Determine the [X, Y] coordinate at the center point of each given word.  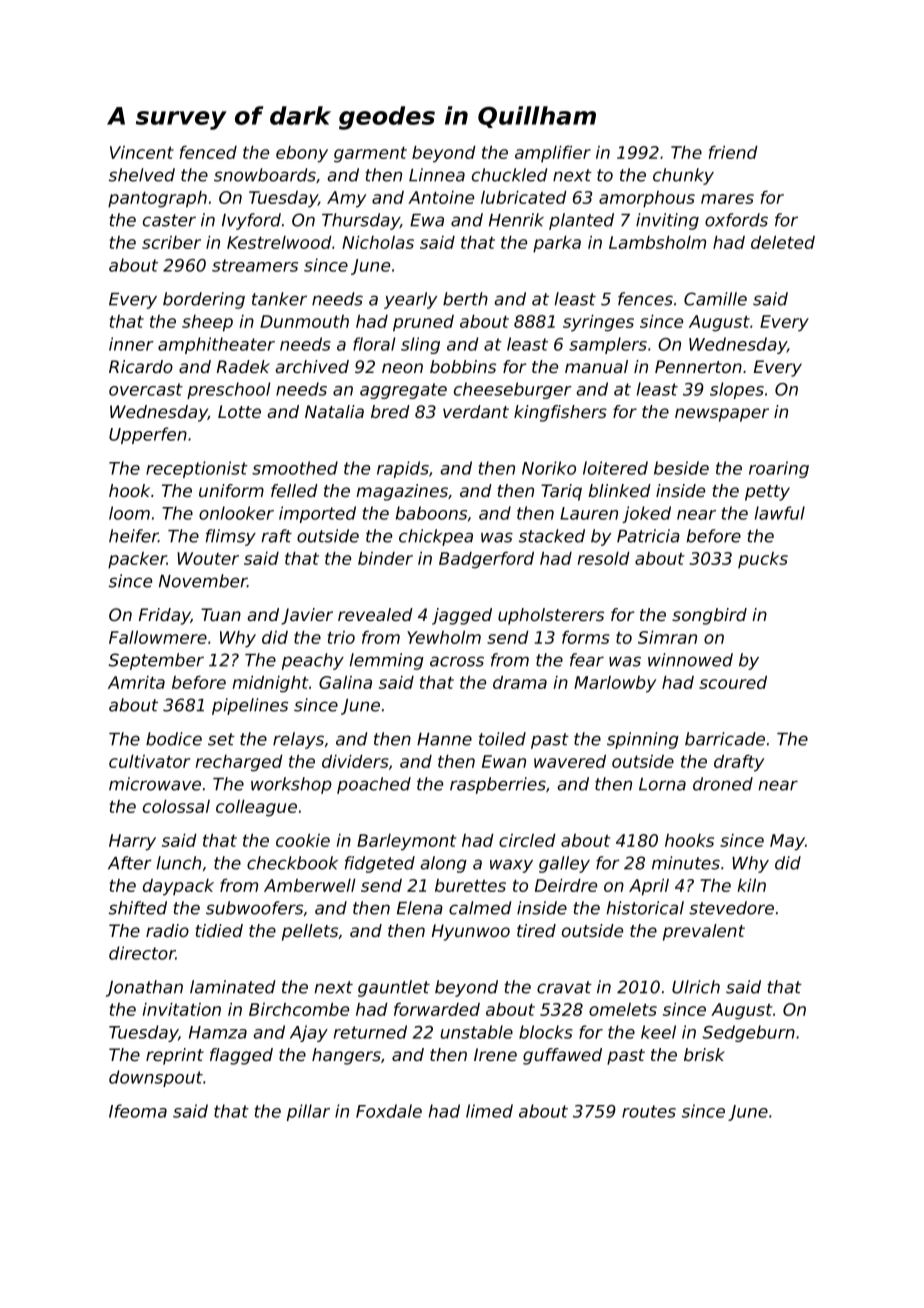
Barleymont [406, 842]
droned [723, 784]
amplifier [553, 154]
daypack [178, 887]
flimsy [231, 537]
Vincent [142, 152]
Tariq [561, 492]
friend [733, 152]
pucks [763, 560]
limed [489, 1111]
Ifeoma [138, 1111]
